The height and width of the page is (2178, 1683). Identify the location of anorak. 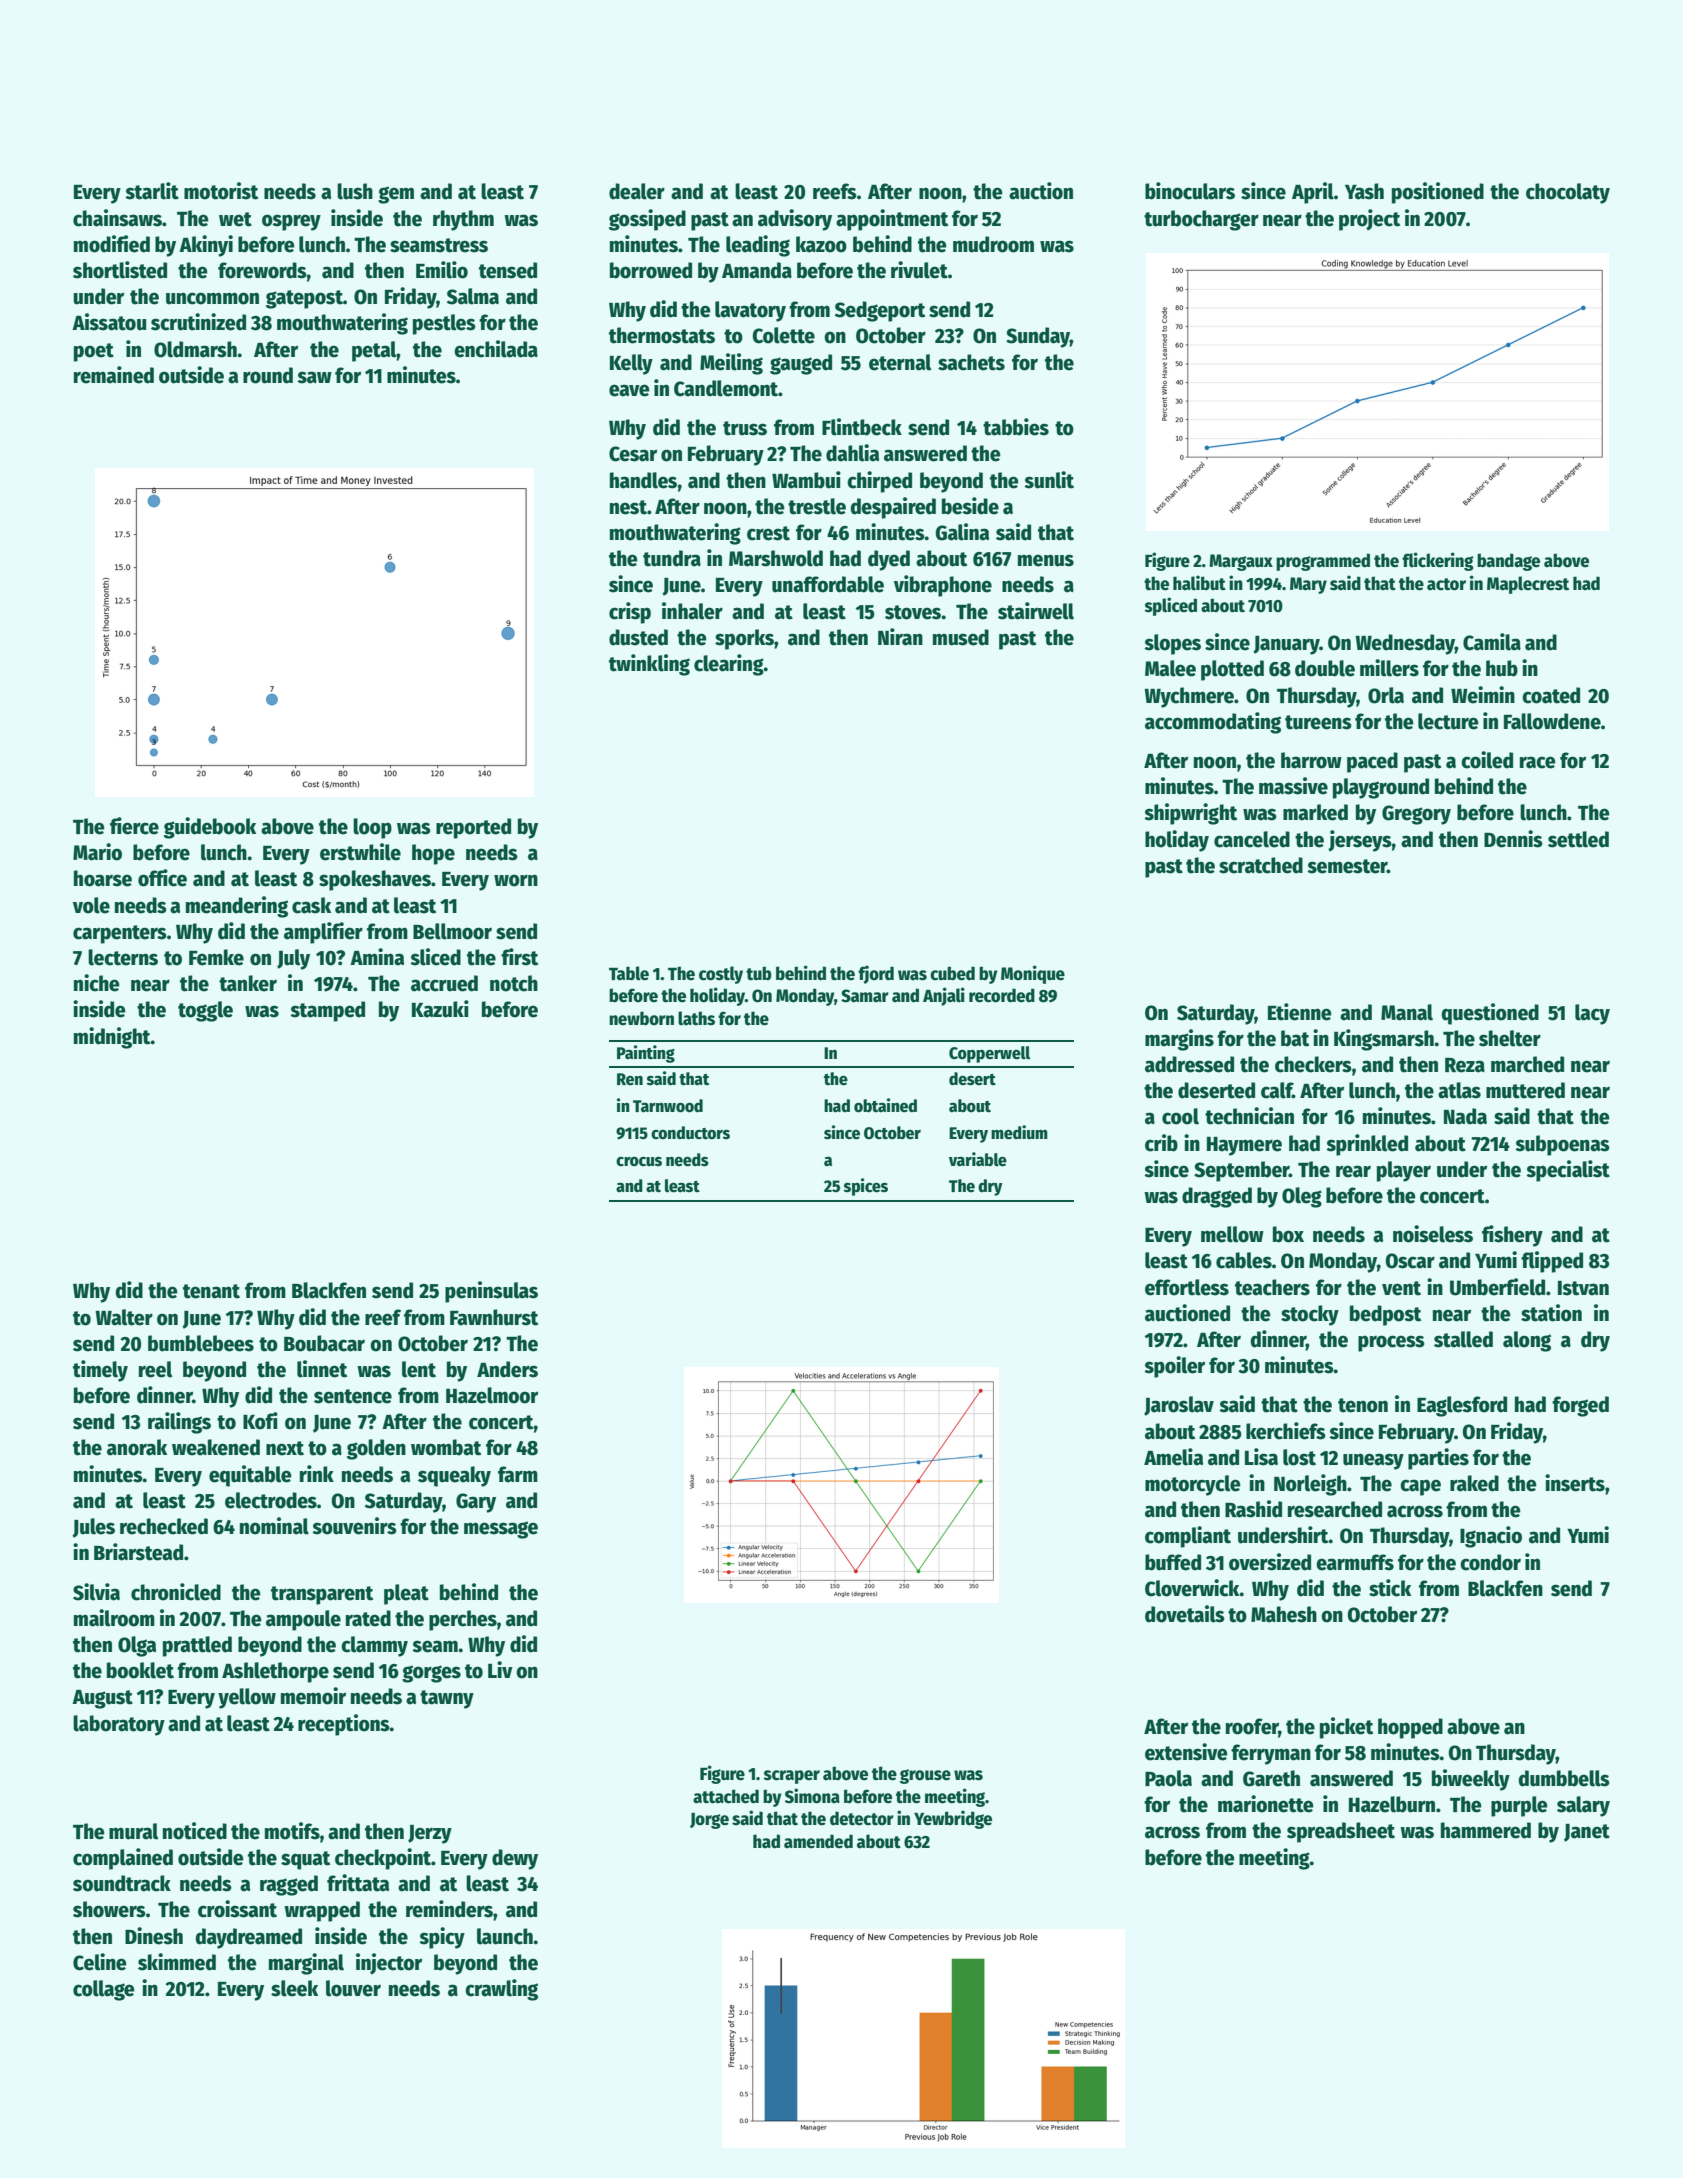
(137, 1447).
